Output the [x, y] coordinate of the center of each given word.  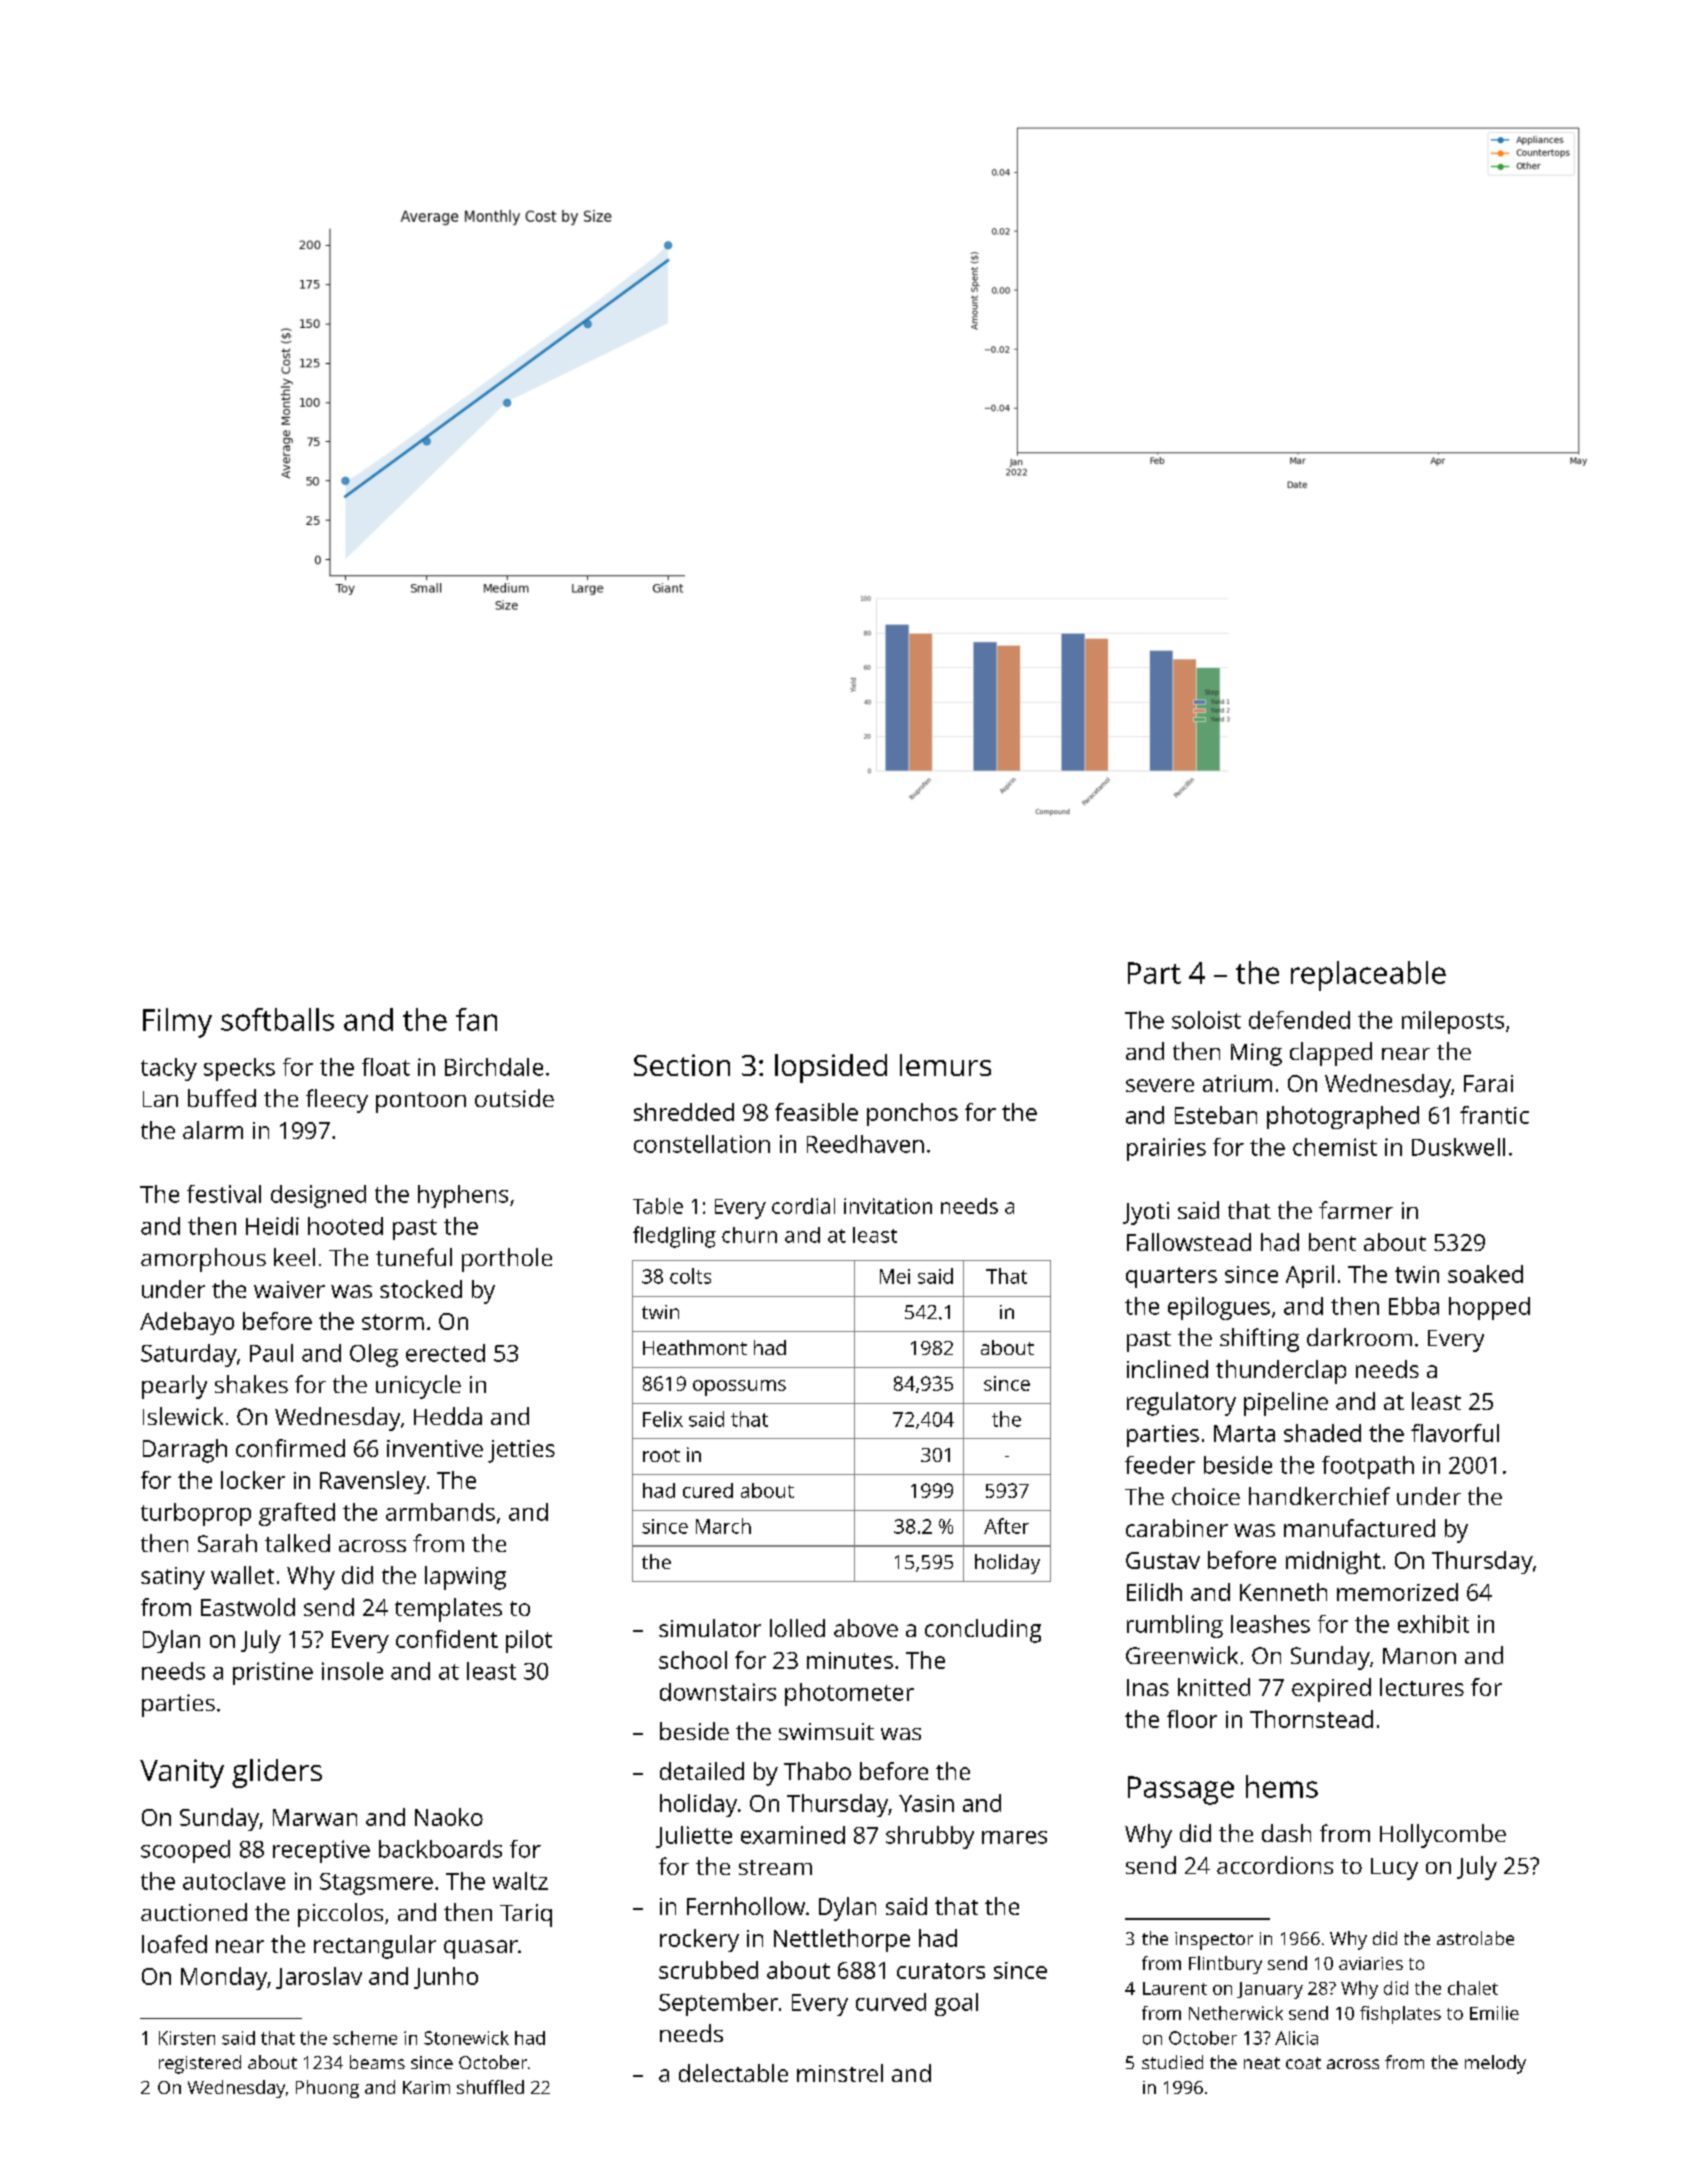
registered [200, 2064]
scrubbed [708, 1970]
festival [224, 1194]
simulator [710, 1628]
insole [352, 1671]
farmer [1356, 1210]
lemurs [945, 1065]
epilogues [1219, 1308]
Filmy [177, 1023]
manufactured [1359, 1528]
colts [690, 1276]
